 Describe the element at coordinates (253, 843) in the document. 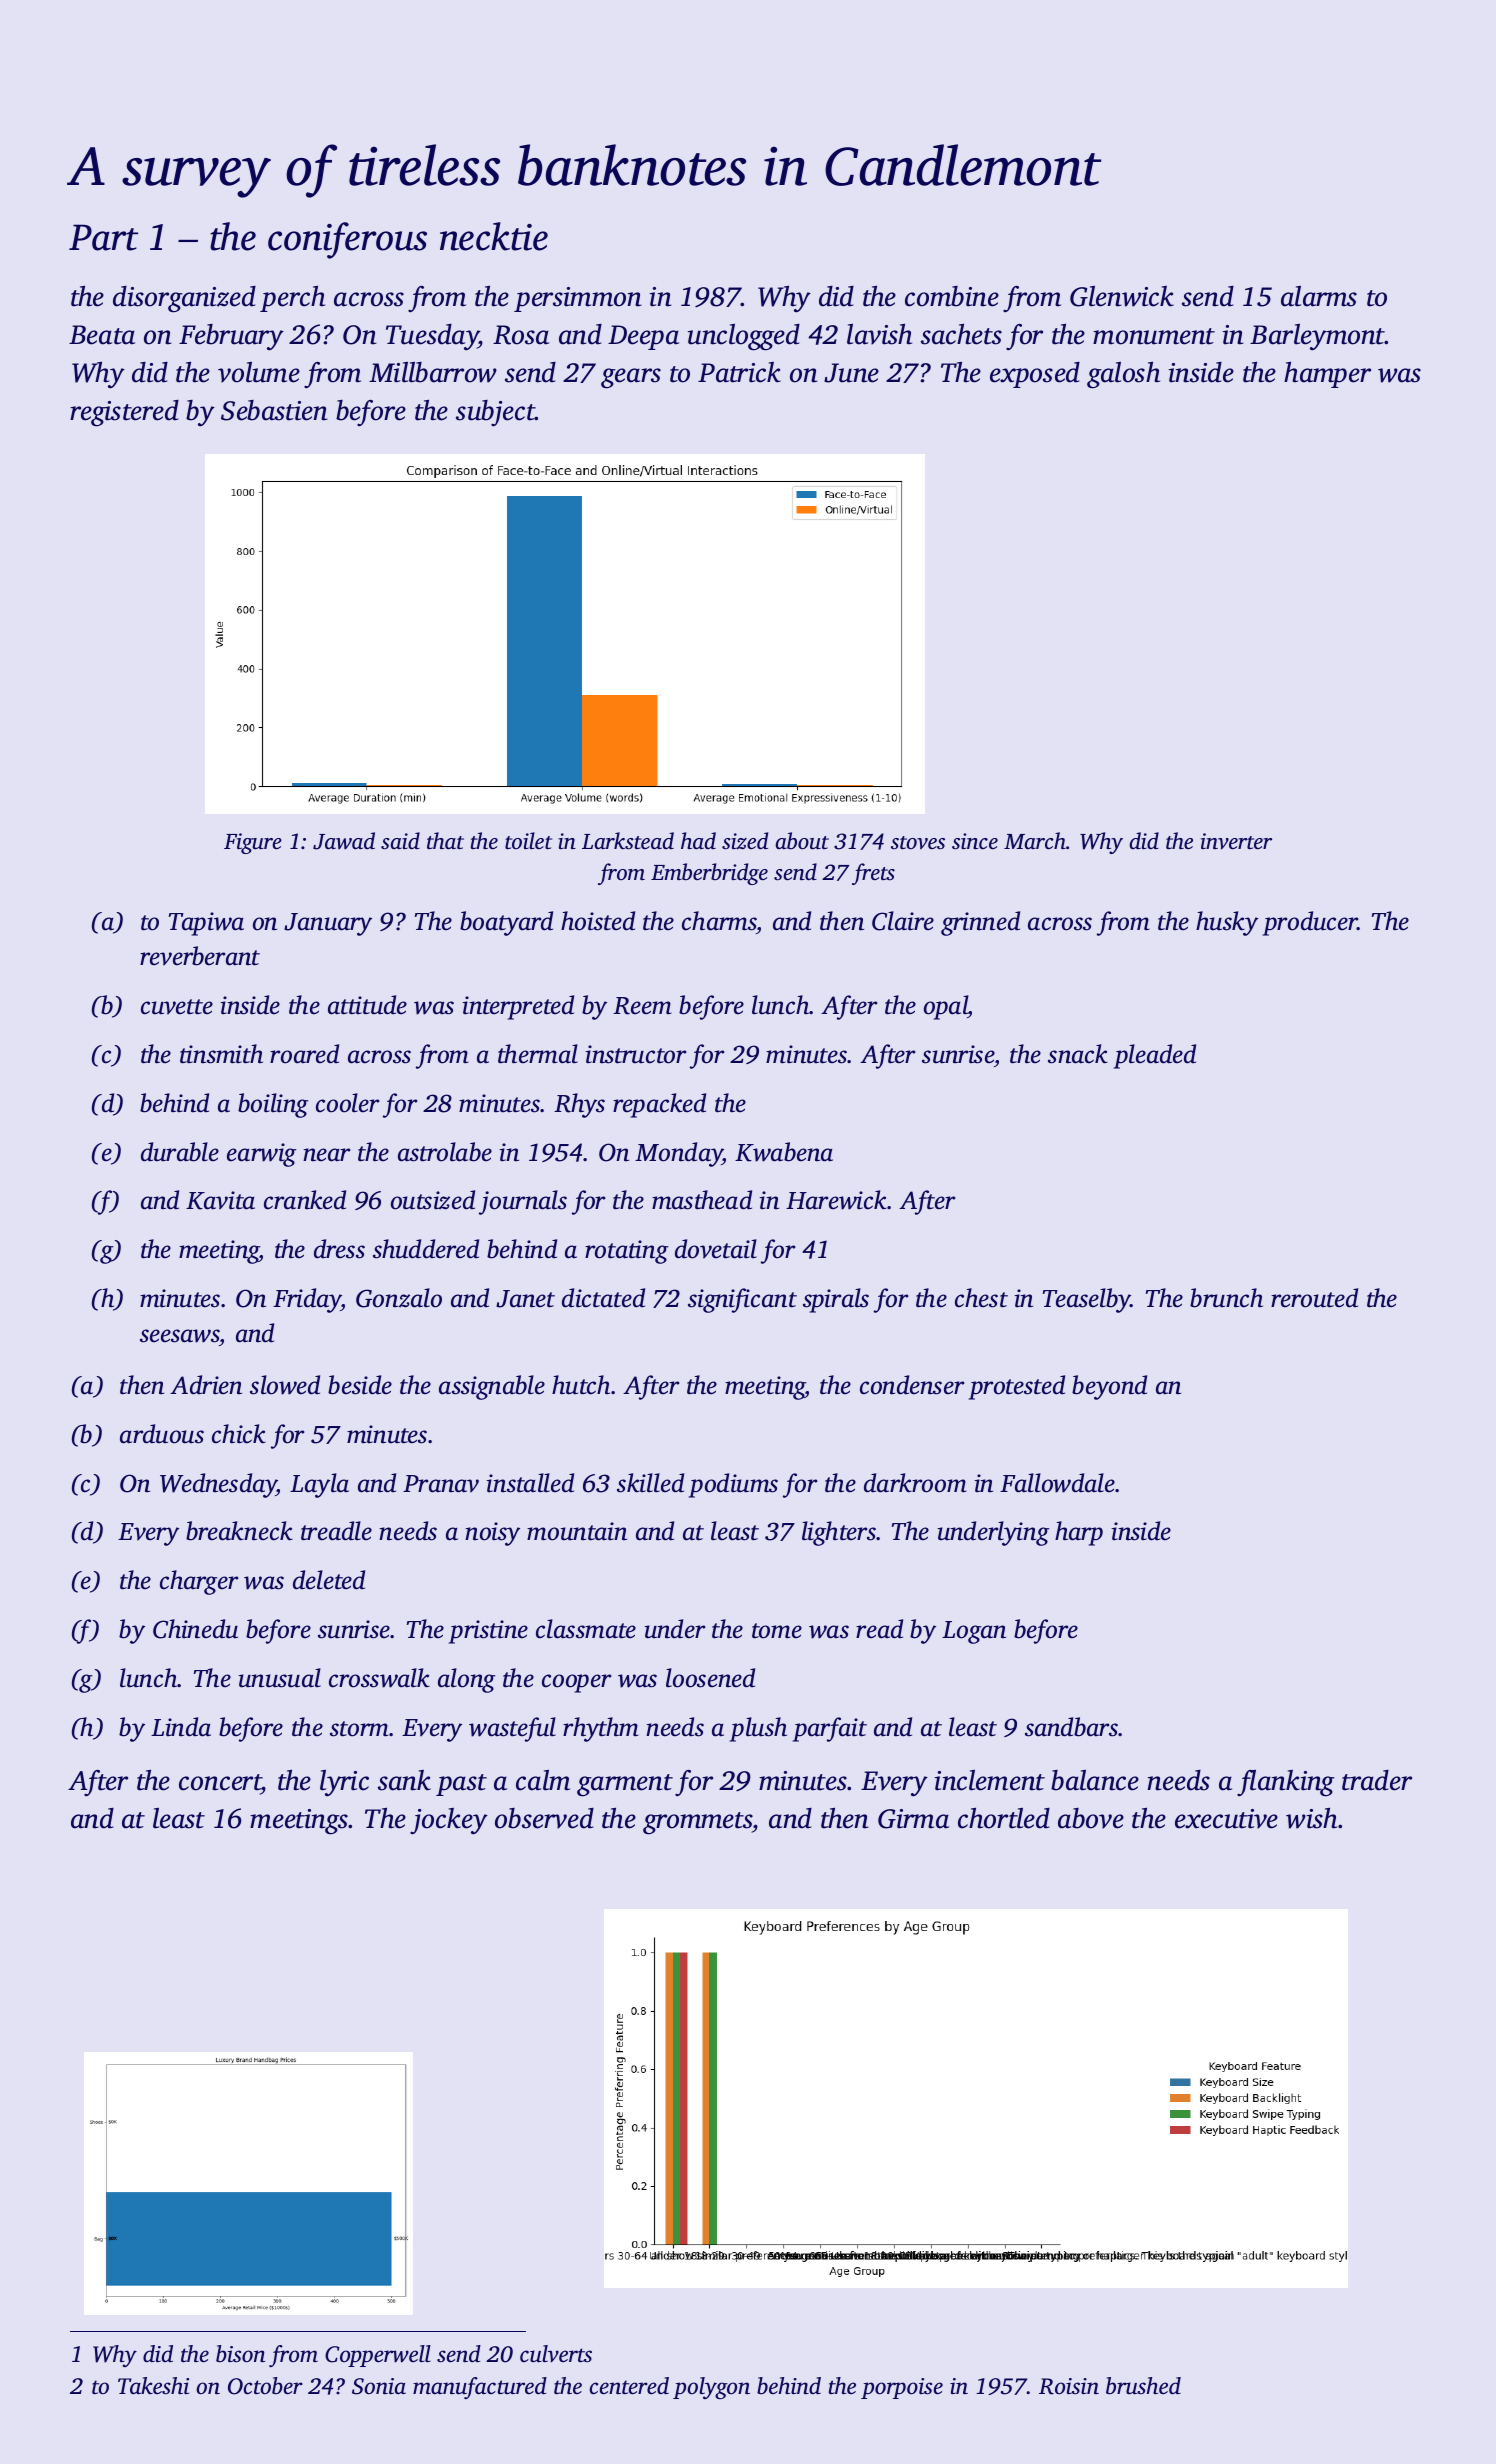

I see `Figure` at that location.
